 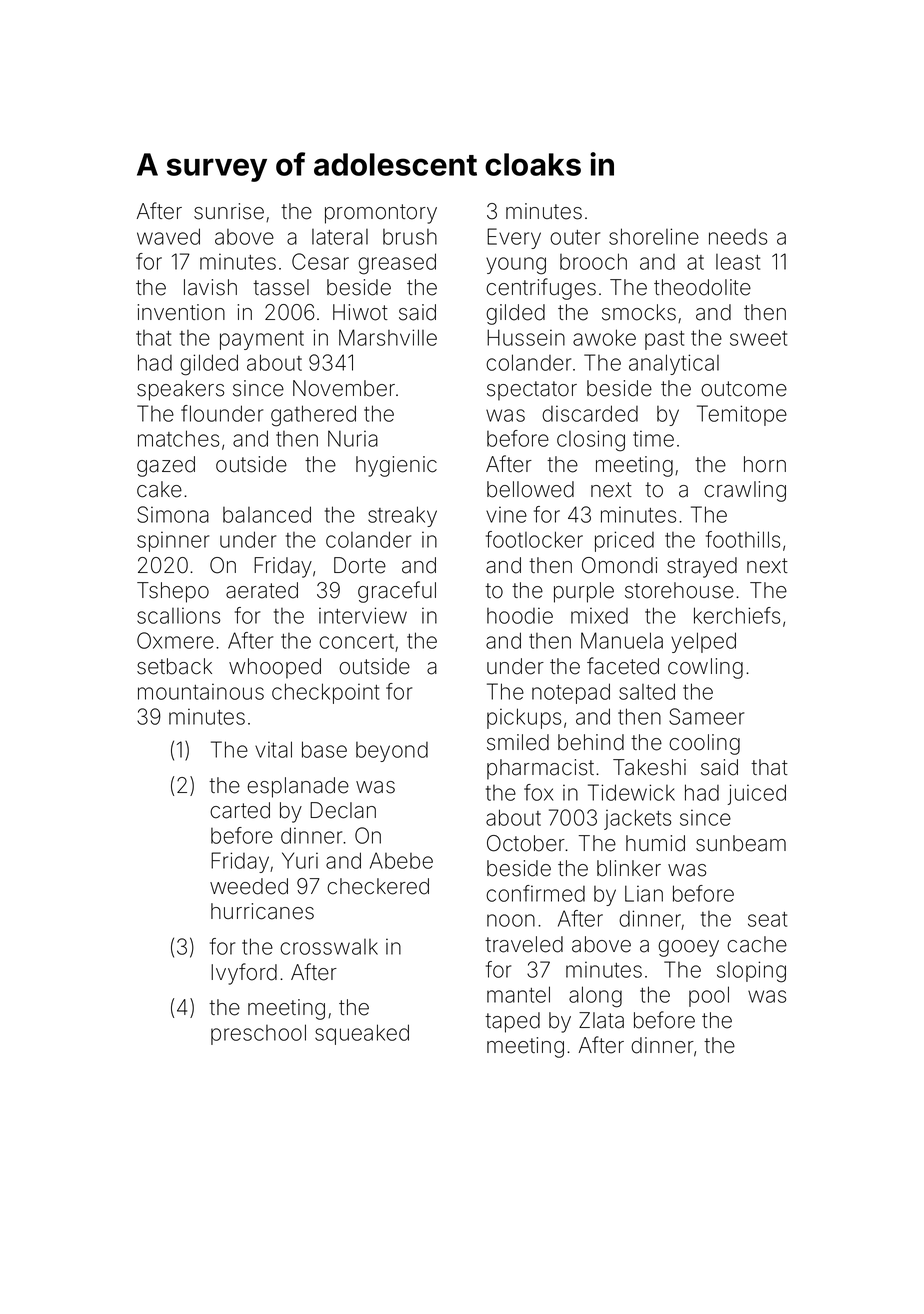 I want to click on notepad, so click(x=571, y=693).
